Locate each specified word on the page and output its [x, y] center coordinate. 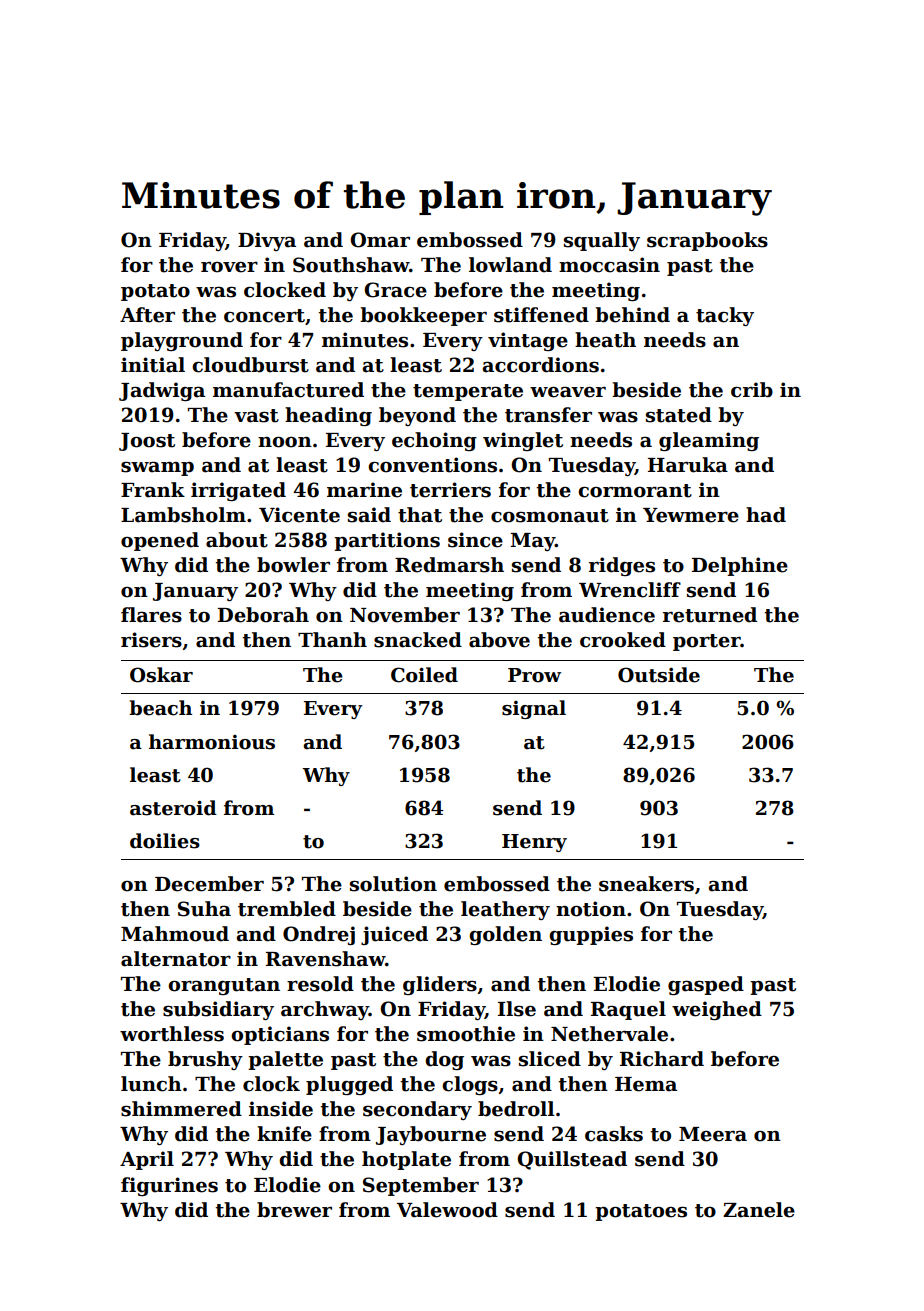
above [499, 640]
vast [256, 416]
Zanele [759, 1210]
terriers [450, 490]
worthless [172, 1034]
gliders [440, 985]
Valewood [447, 1210]
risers [151, 640]
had [766, 515]
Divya [267, 241]
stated [679, 415]
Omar [380, 240]
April [147, 1160]
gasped [706, 985]
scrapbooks [707, 241]
